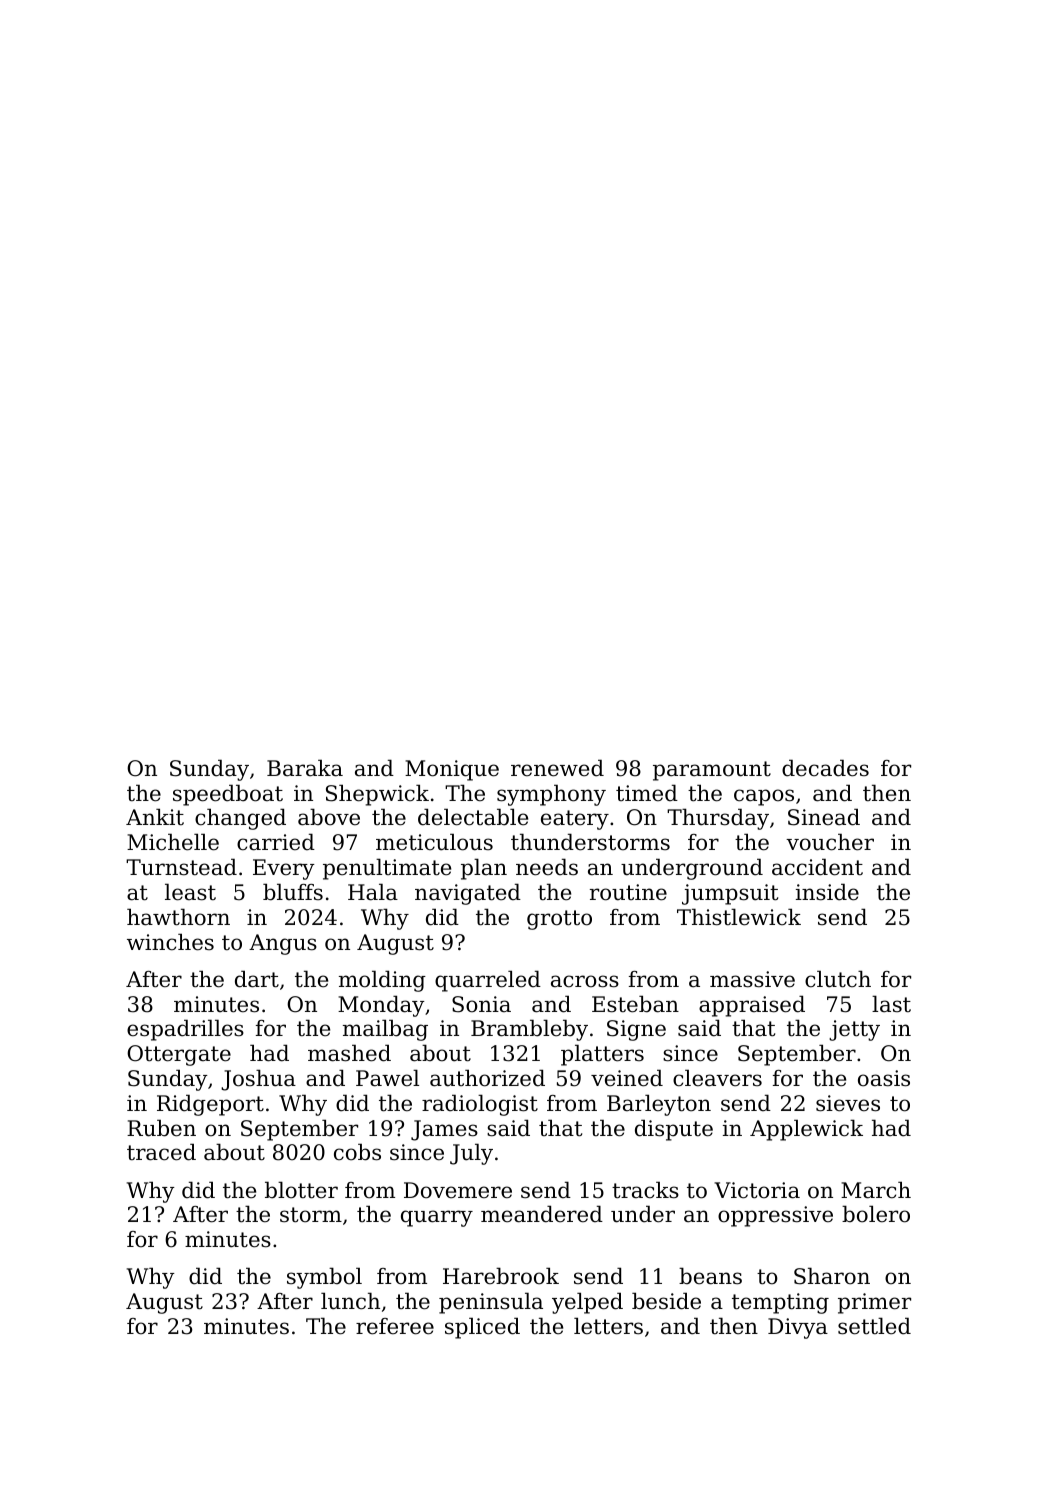 This document has height=1504, width=1038. I want to click on Ankit, so click(155, 816).
